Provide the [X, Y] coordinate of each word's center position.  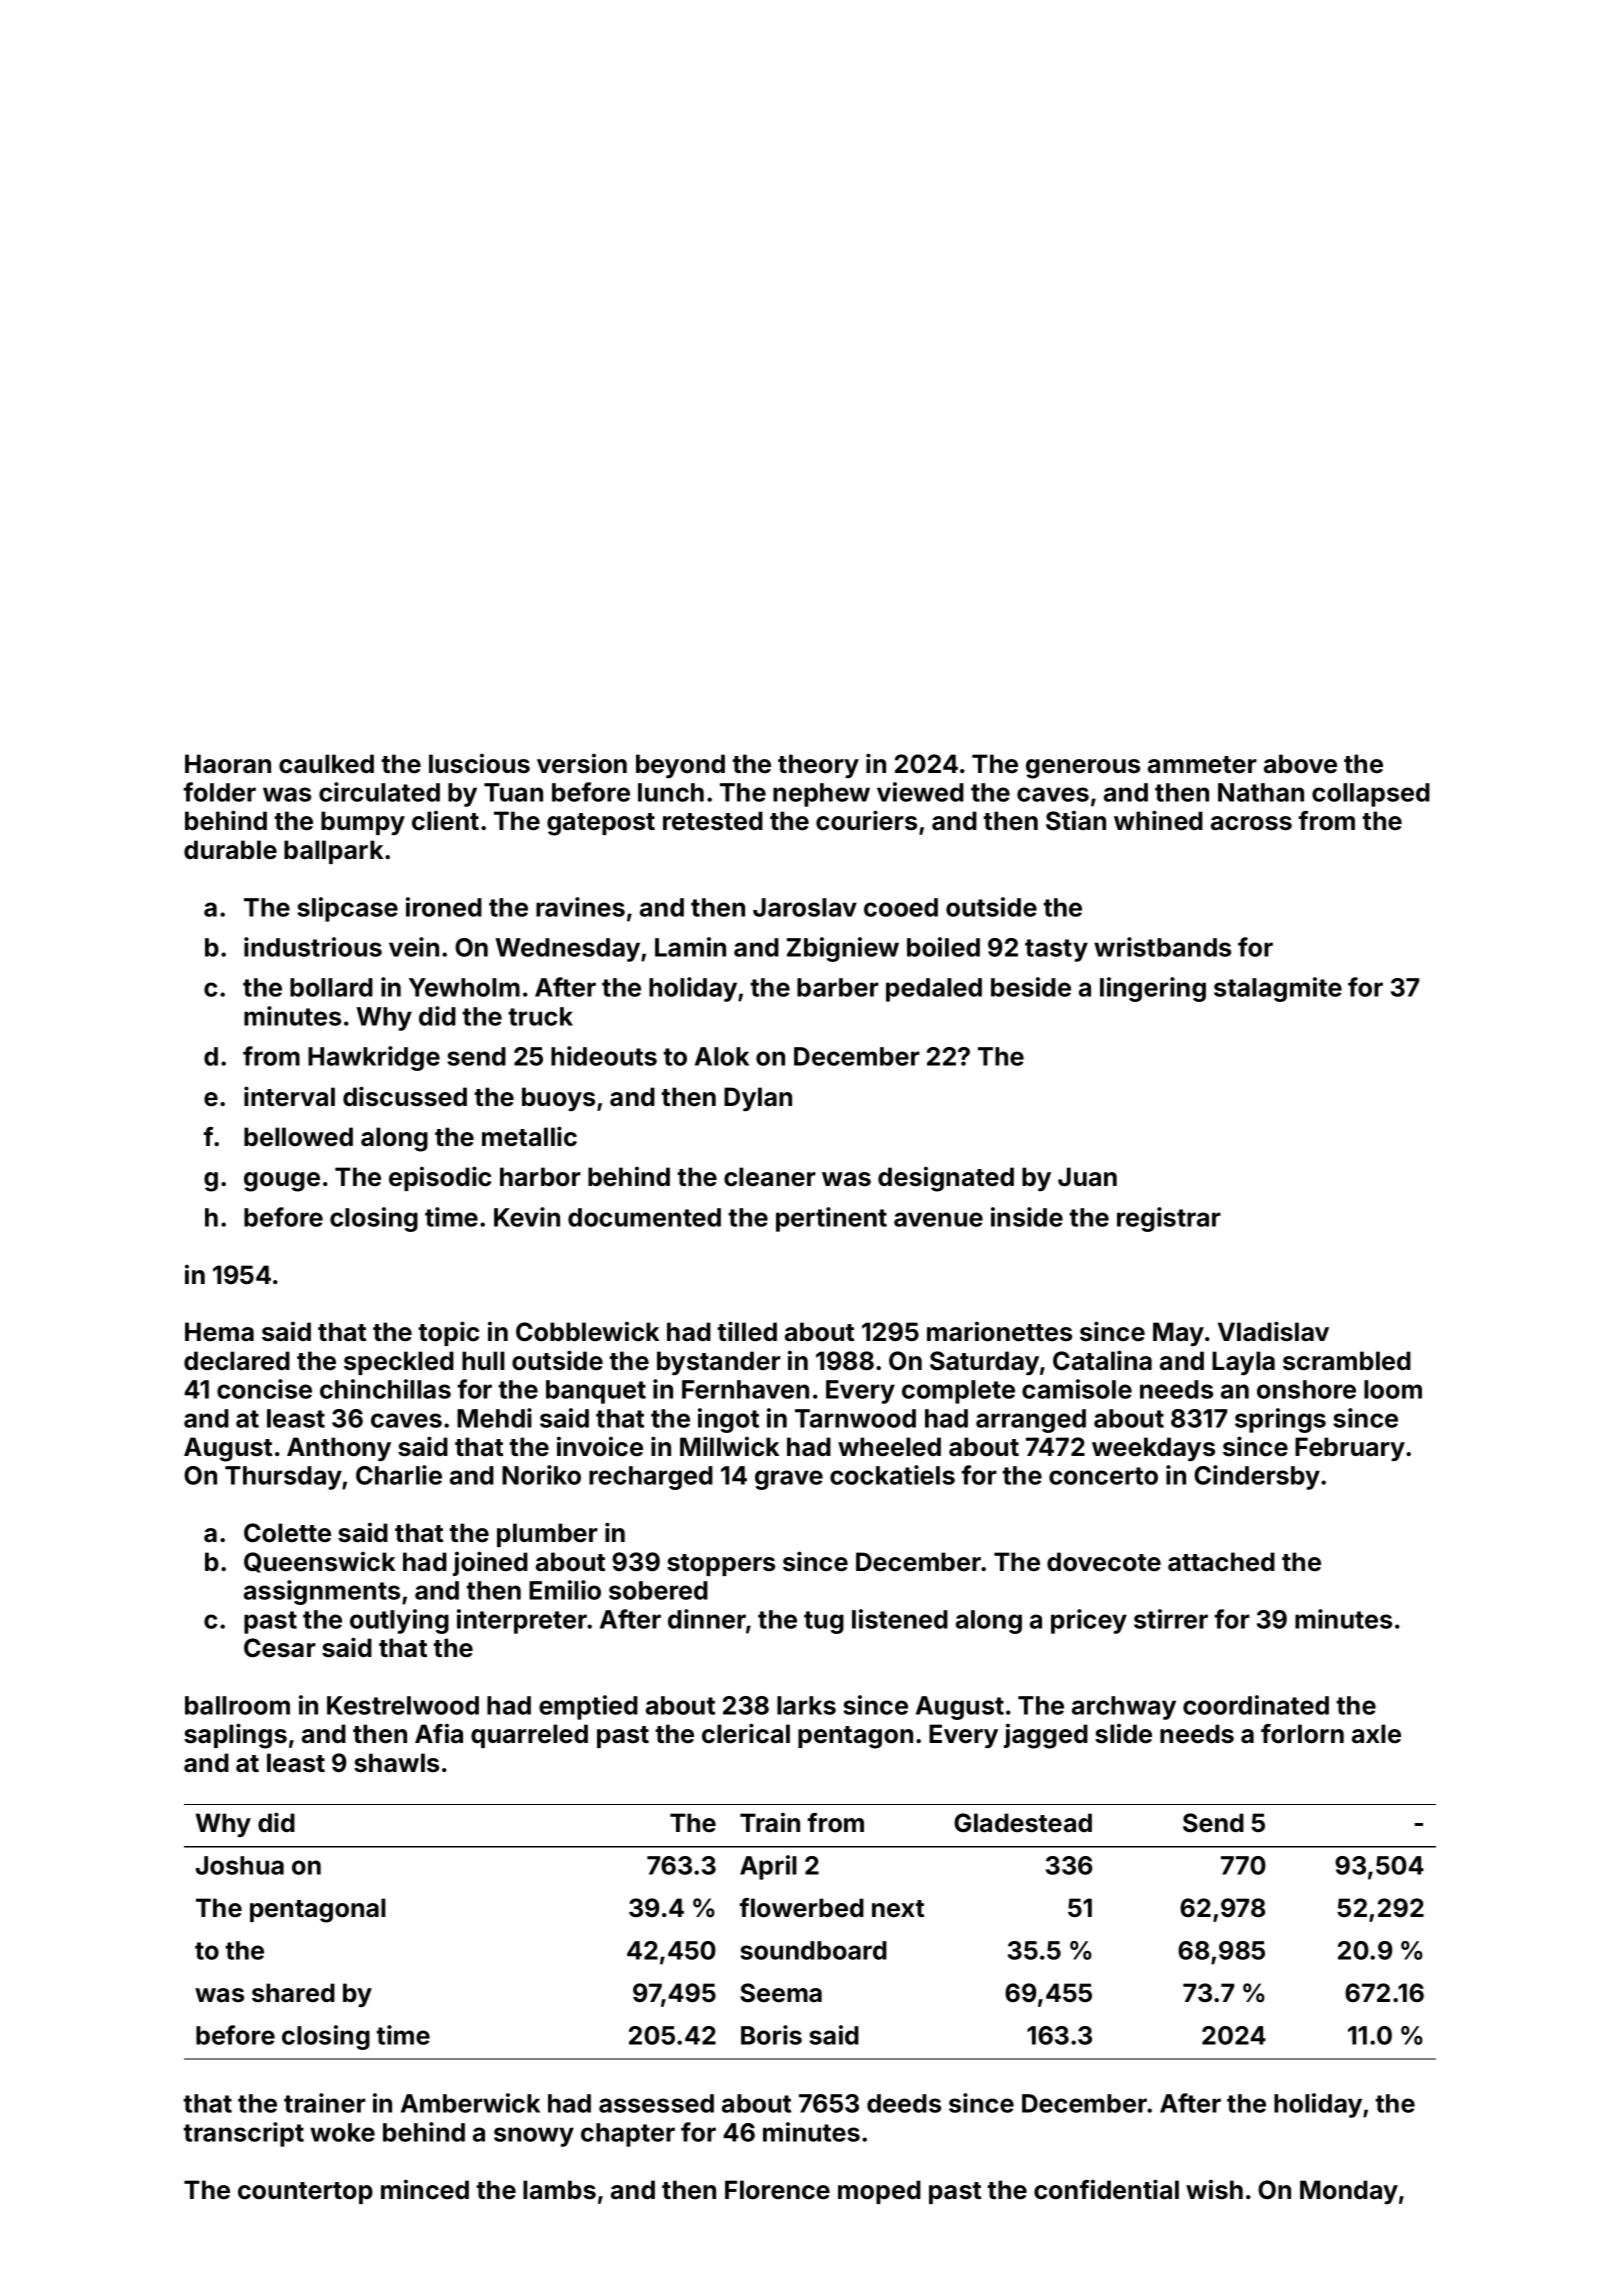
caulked [326, 764]
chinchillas [385, 1389]
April [768, 1867]
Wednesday [568, 950]
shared [293, 1993]
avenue [938, 1219]
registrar [1169, 1219]
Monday [1349, 2192]
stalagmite [1278, 989]
